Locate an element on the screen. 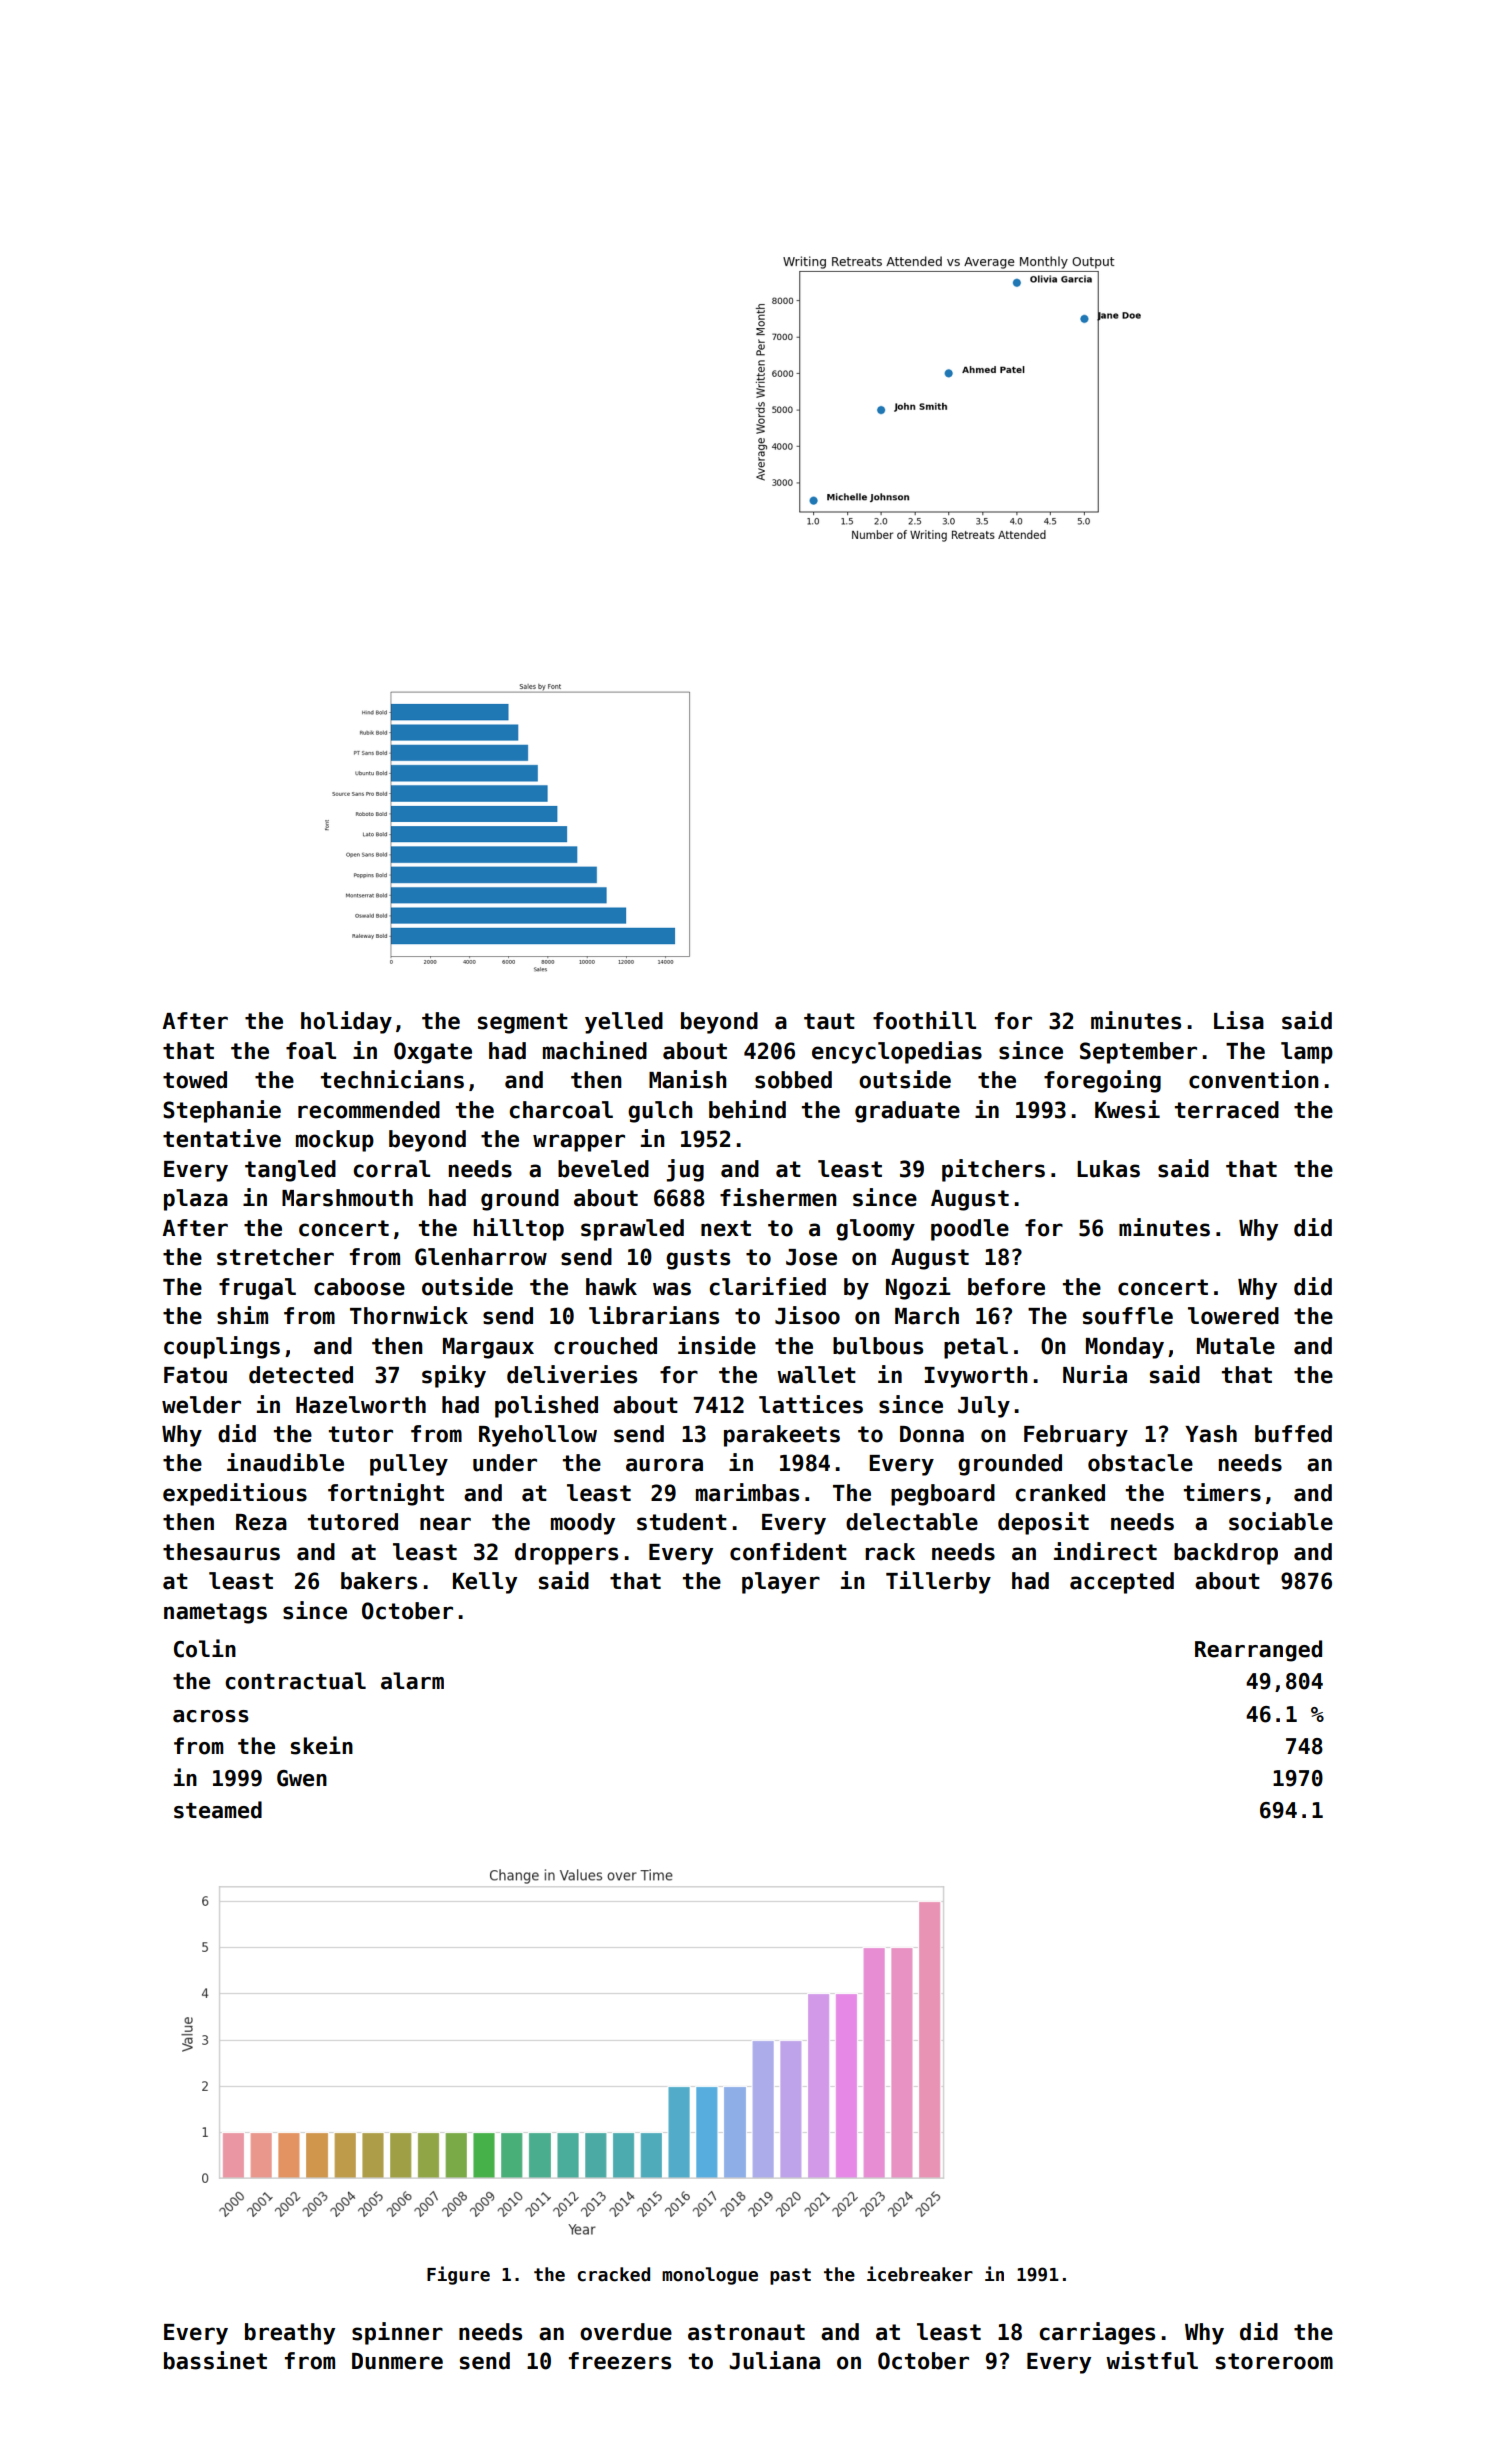 This screenshot has width=1496, height=2464. foregoing is located at coordinates (1102, 1081).
